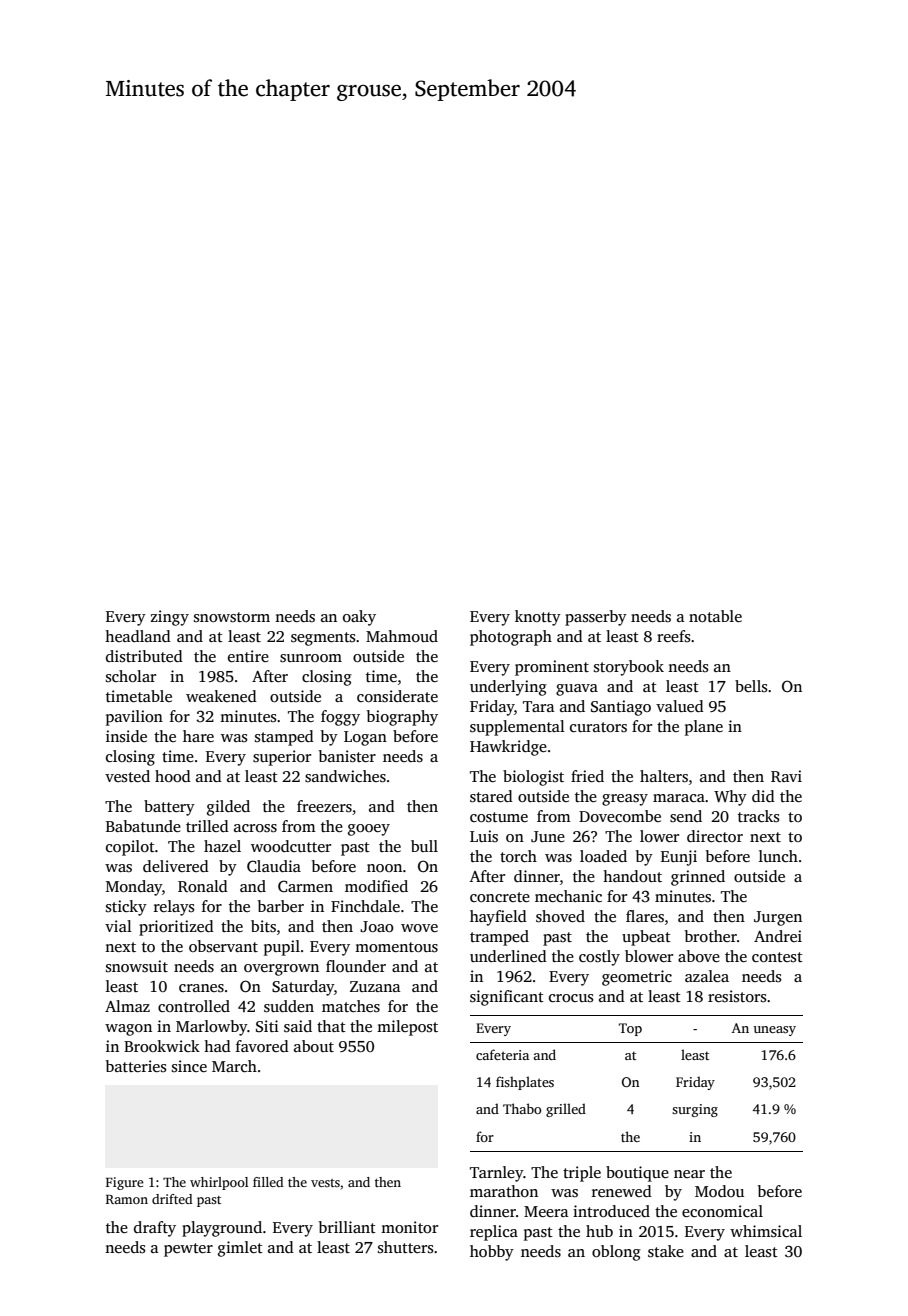 This screenshot has width=908, height=1316. I want to click on pewter, so click(188, 1250).
